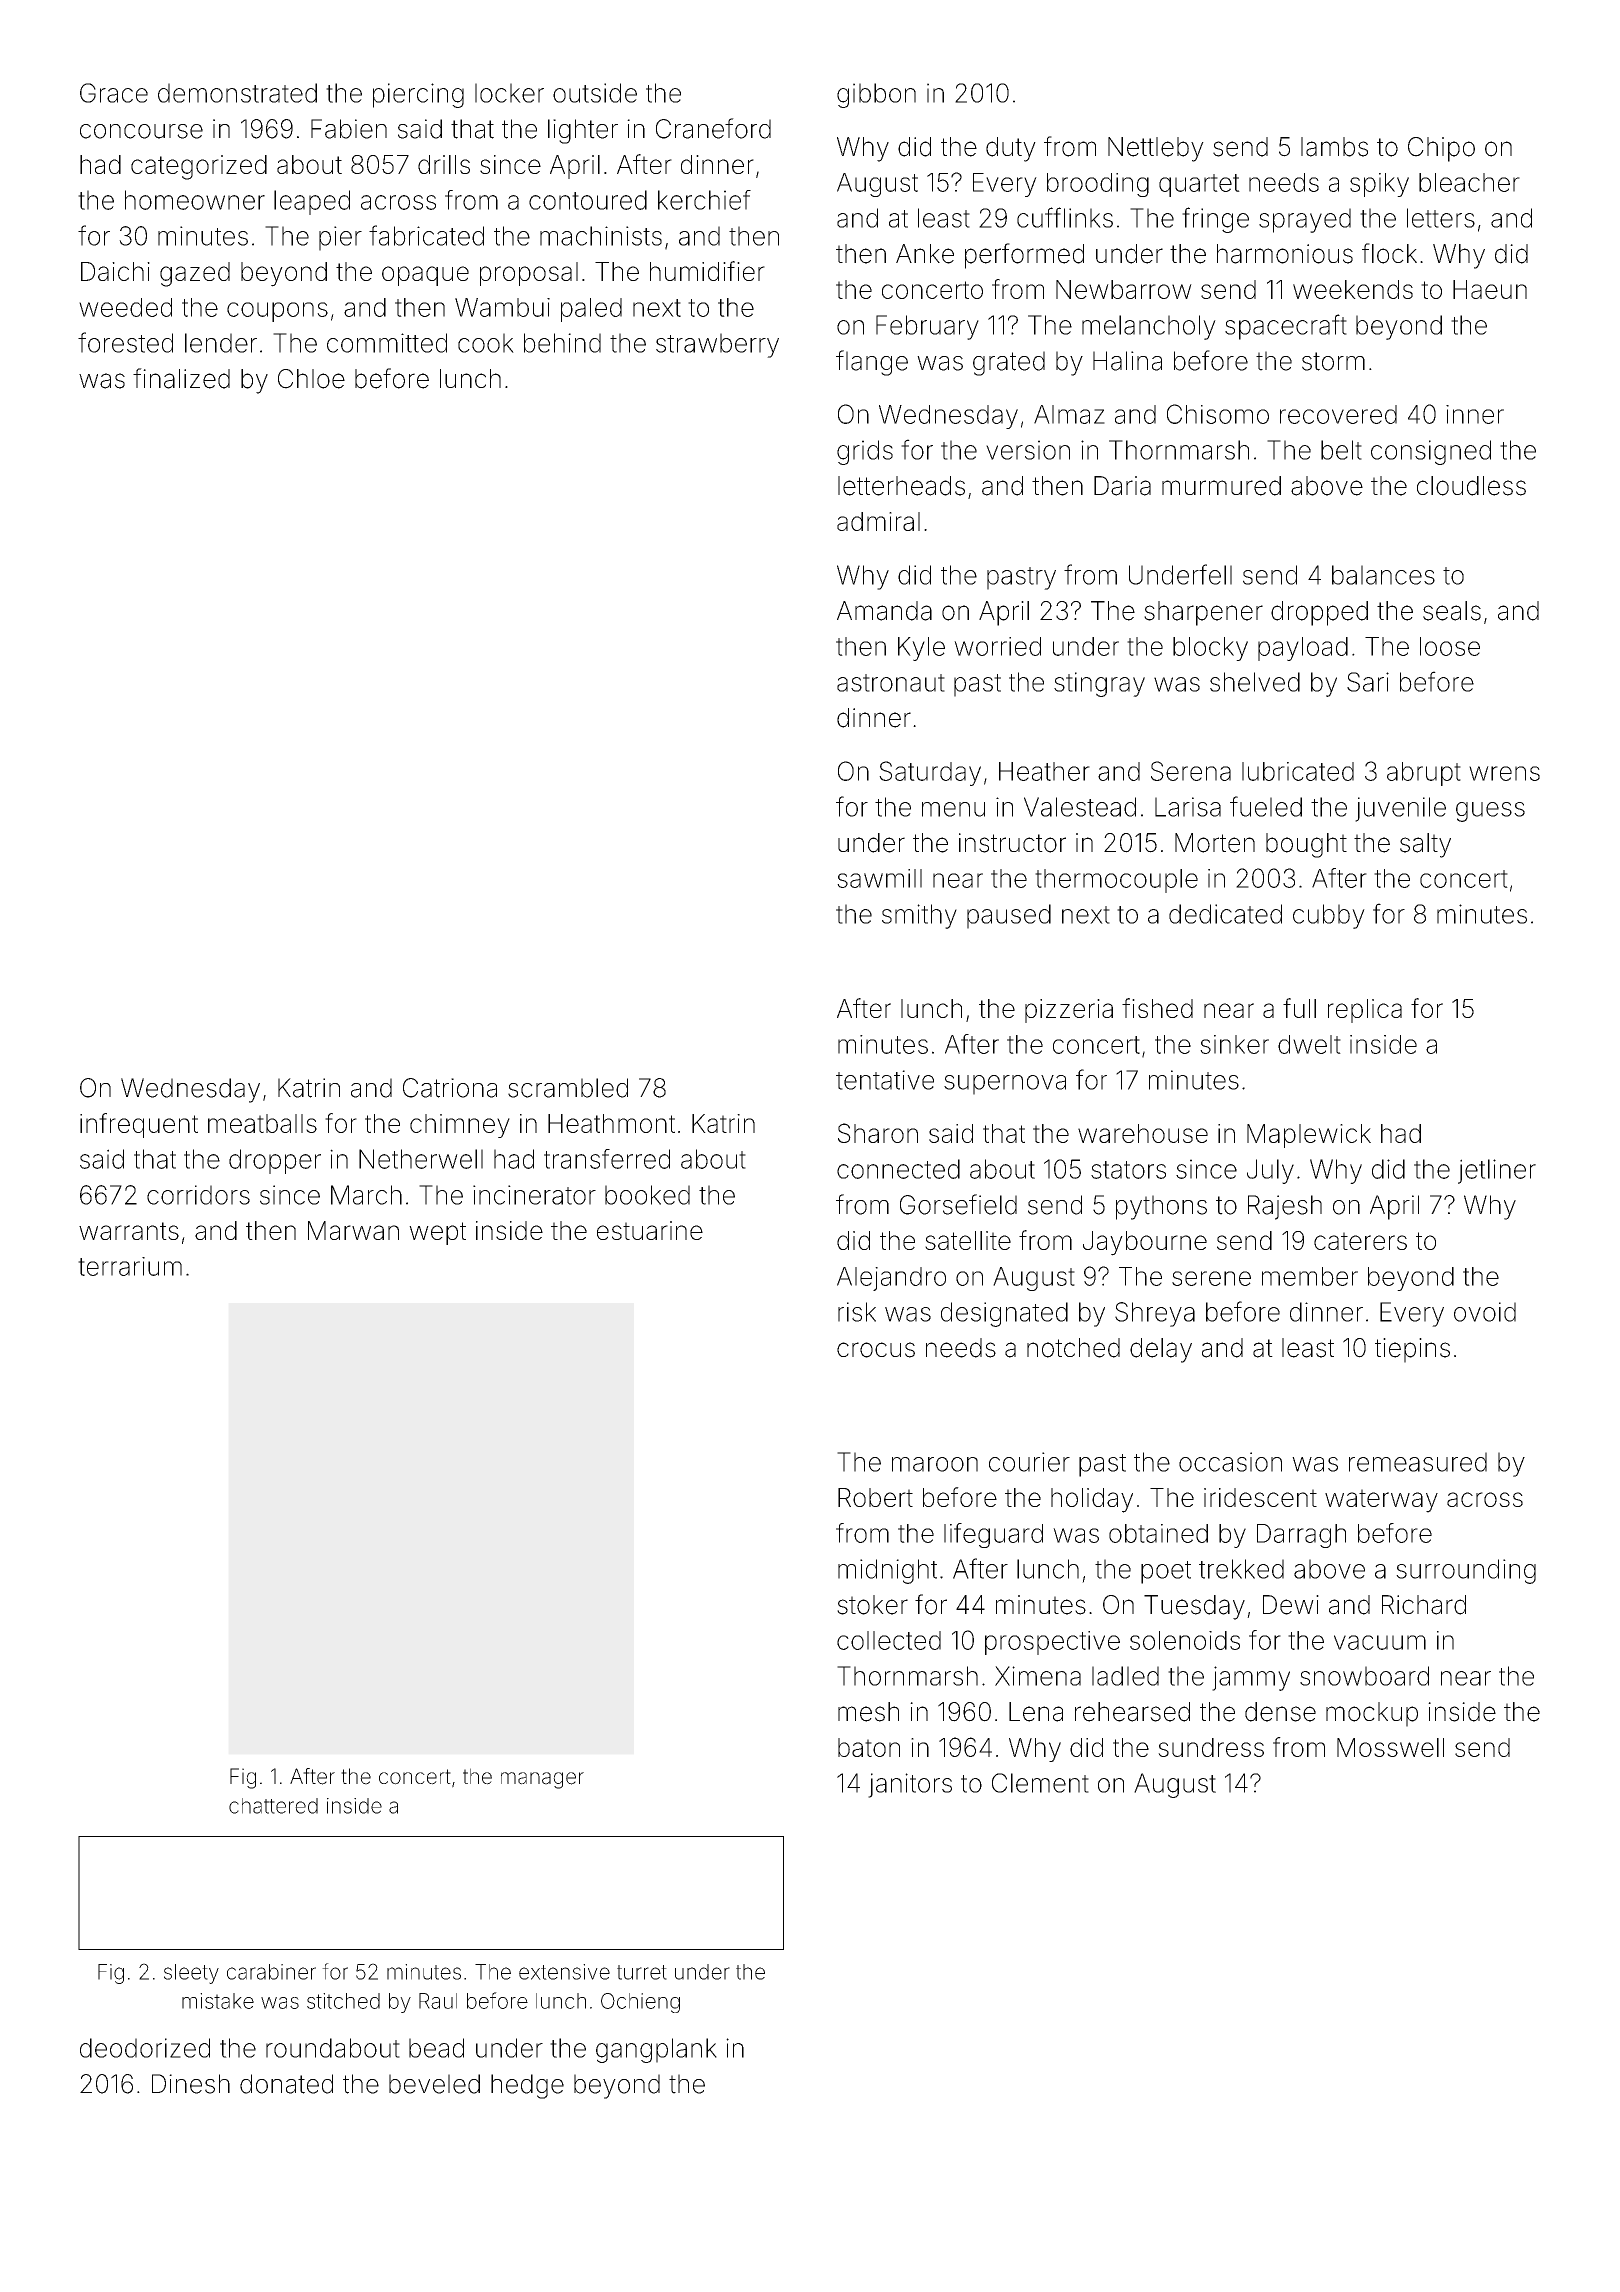  I want to click on Clement, so click(1040, 1783).
